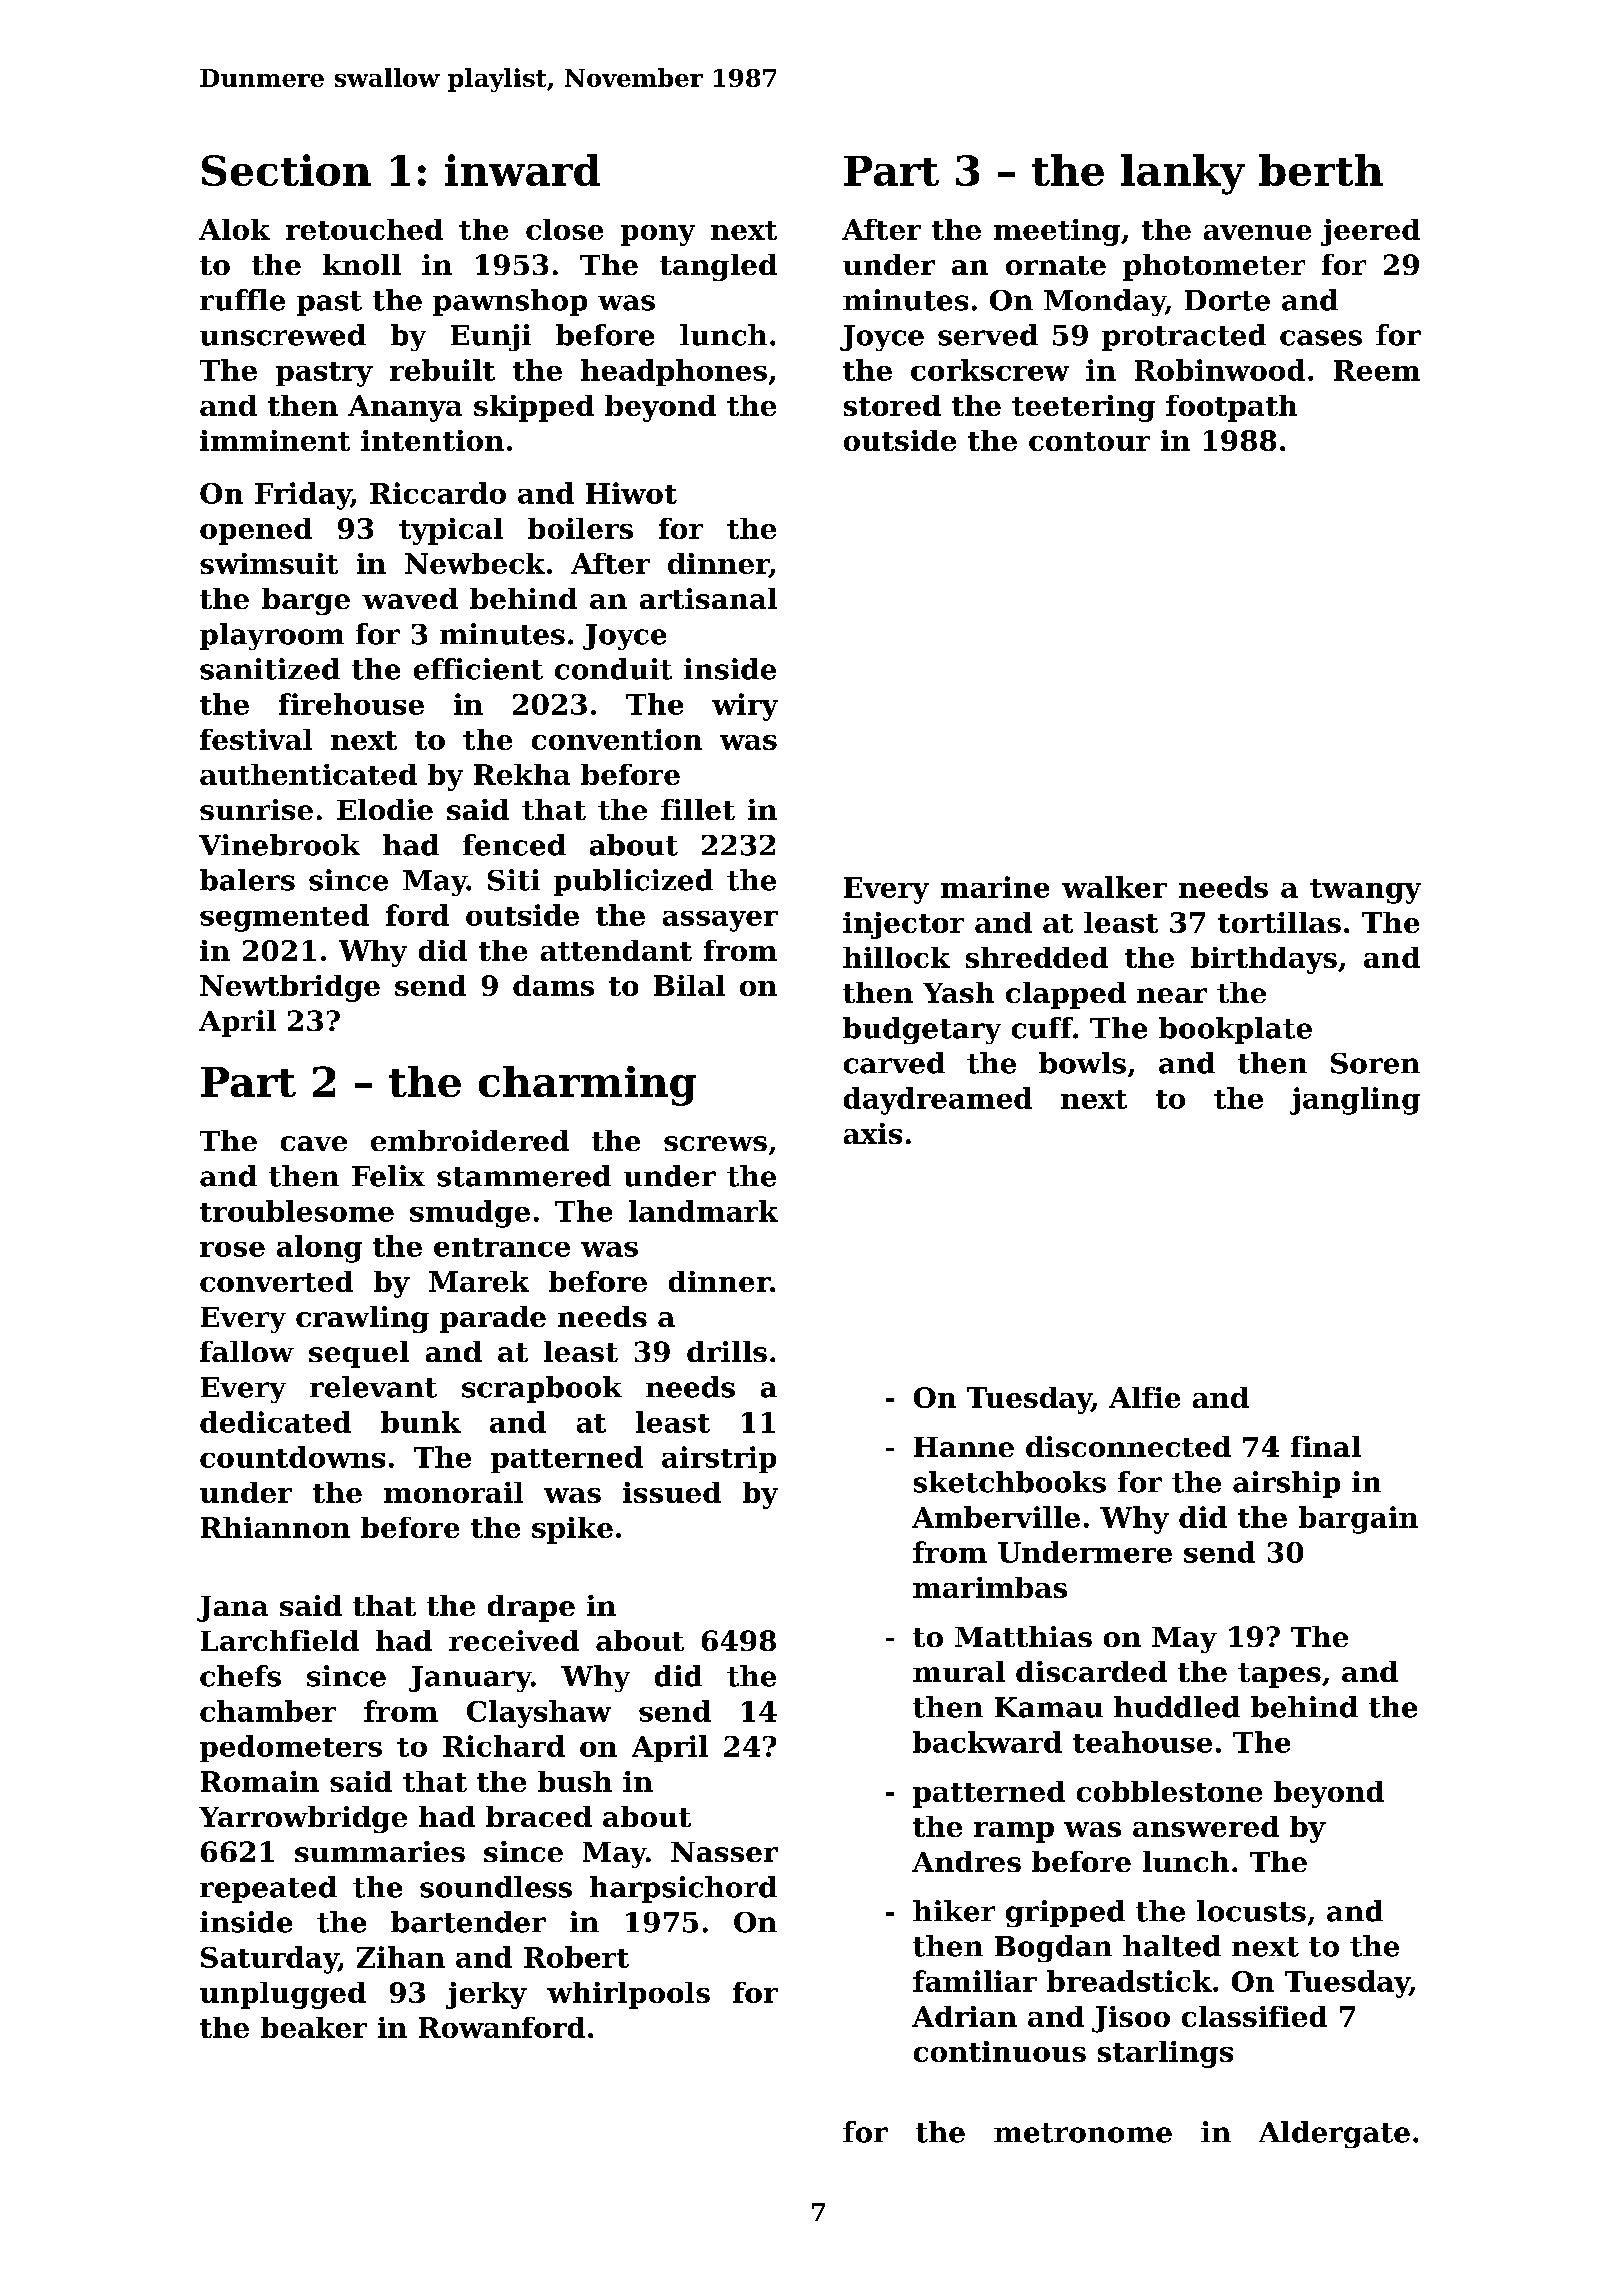  Describe the element at coordinates (873, 1133) in the screenshot. I see `axis` at that location.
